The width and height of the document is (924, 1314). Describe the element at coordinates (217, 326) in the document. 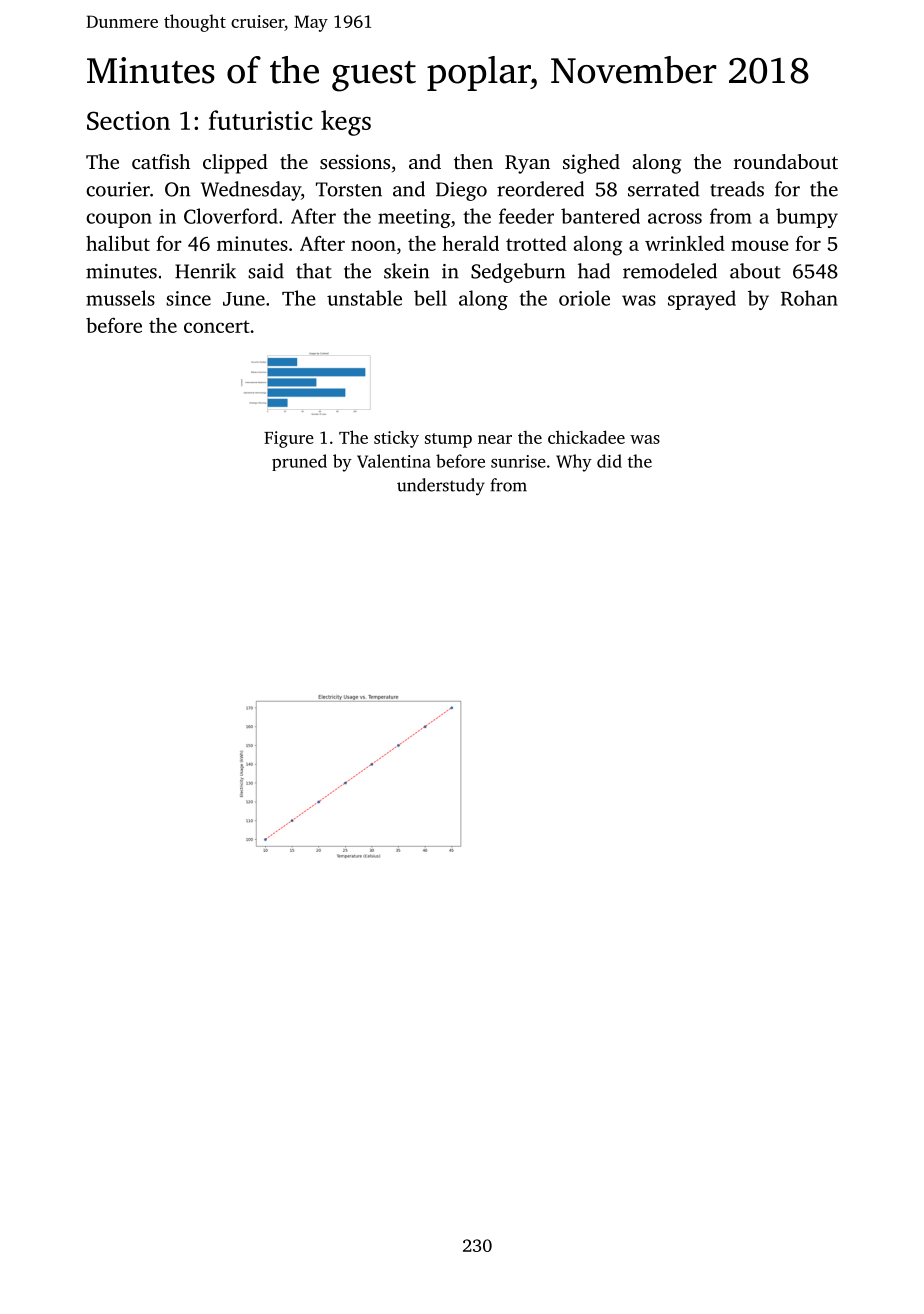

I see `concert` at that location.
